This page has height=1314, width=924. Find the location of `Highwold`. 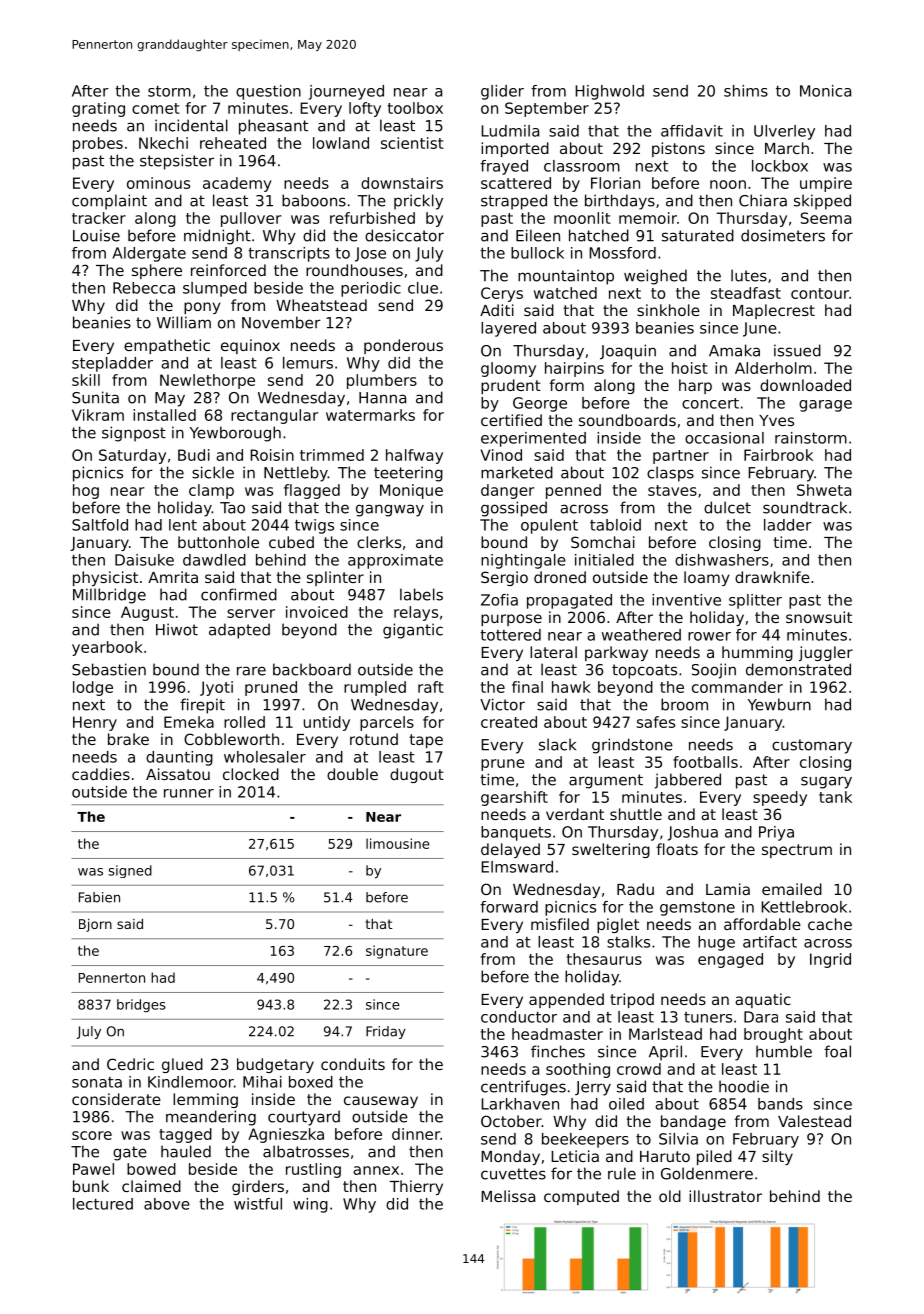

Highwold is located at coordinates (609, 92).
